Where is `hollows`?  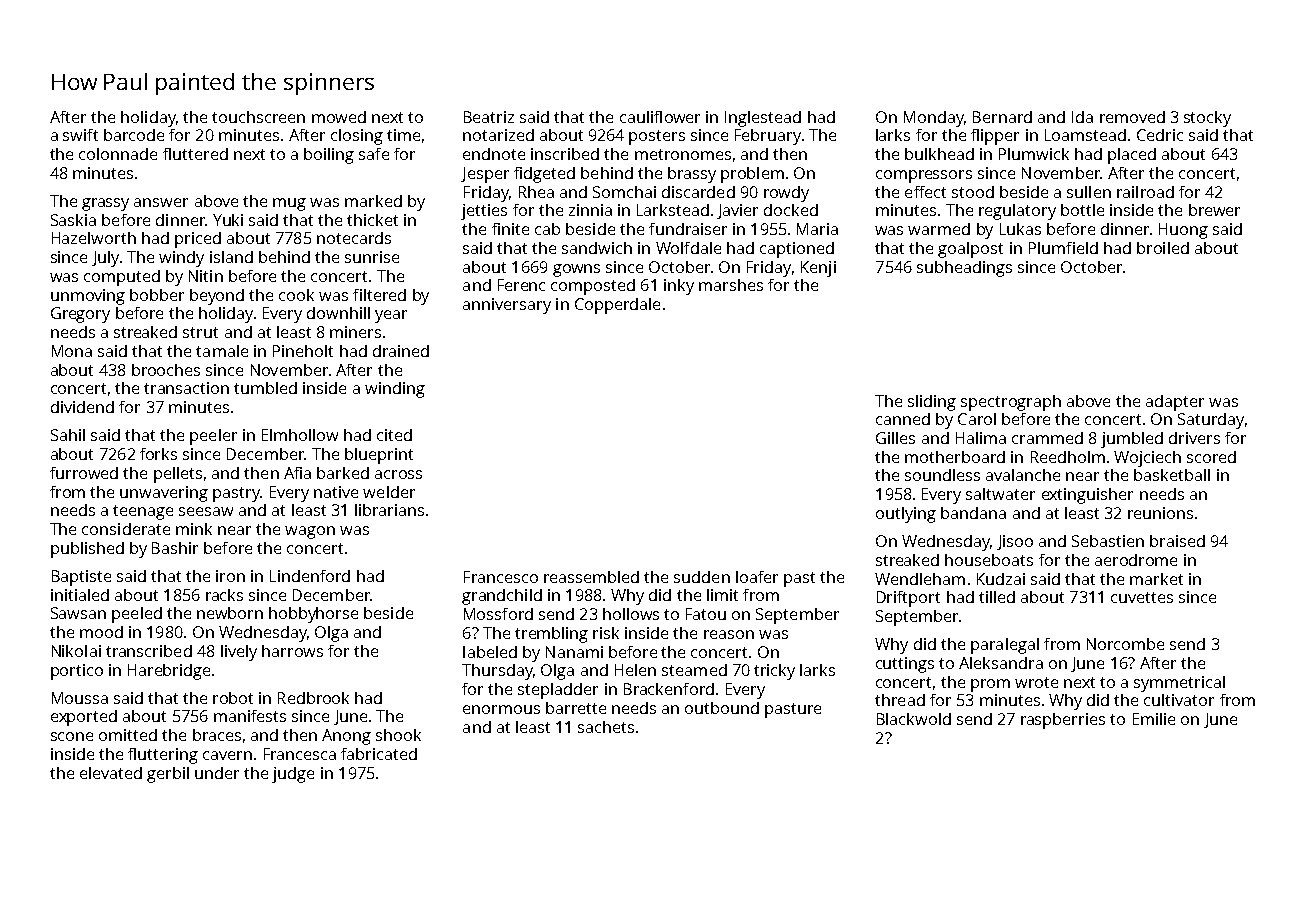 hollows is located at coordinates (631, 614).
